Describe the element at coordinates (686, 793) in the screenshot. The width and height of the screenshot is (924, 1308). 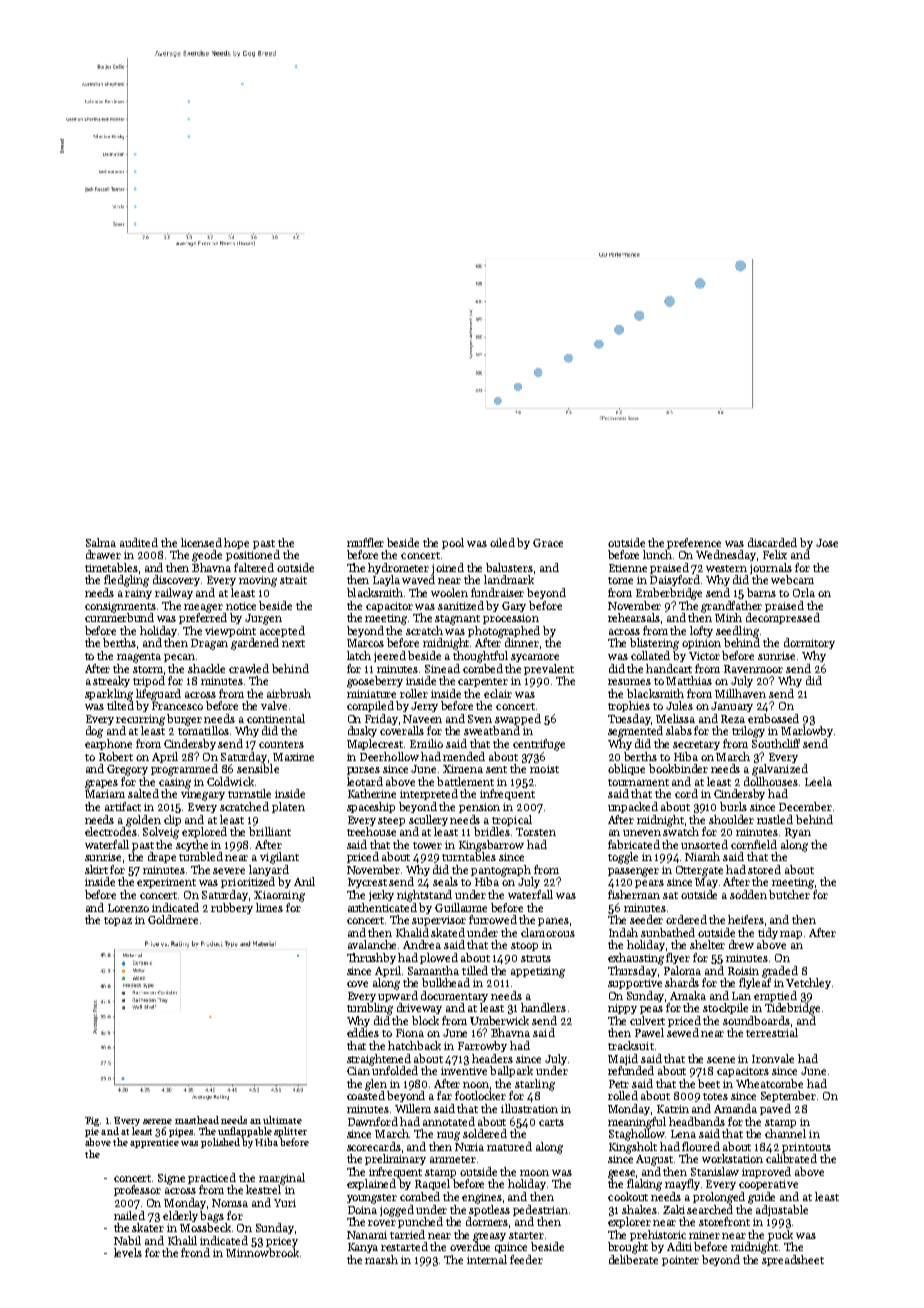
I see `cord` at that location.
